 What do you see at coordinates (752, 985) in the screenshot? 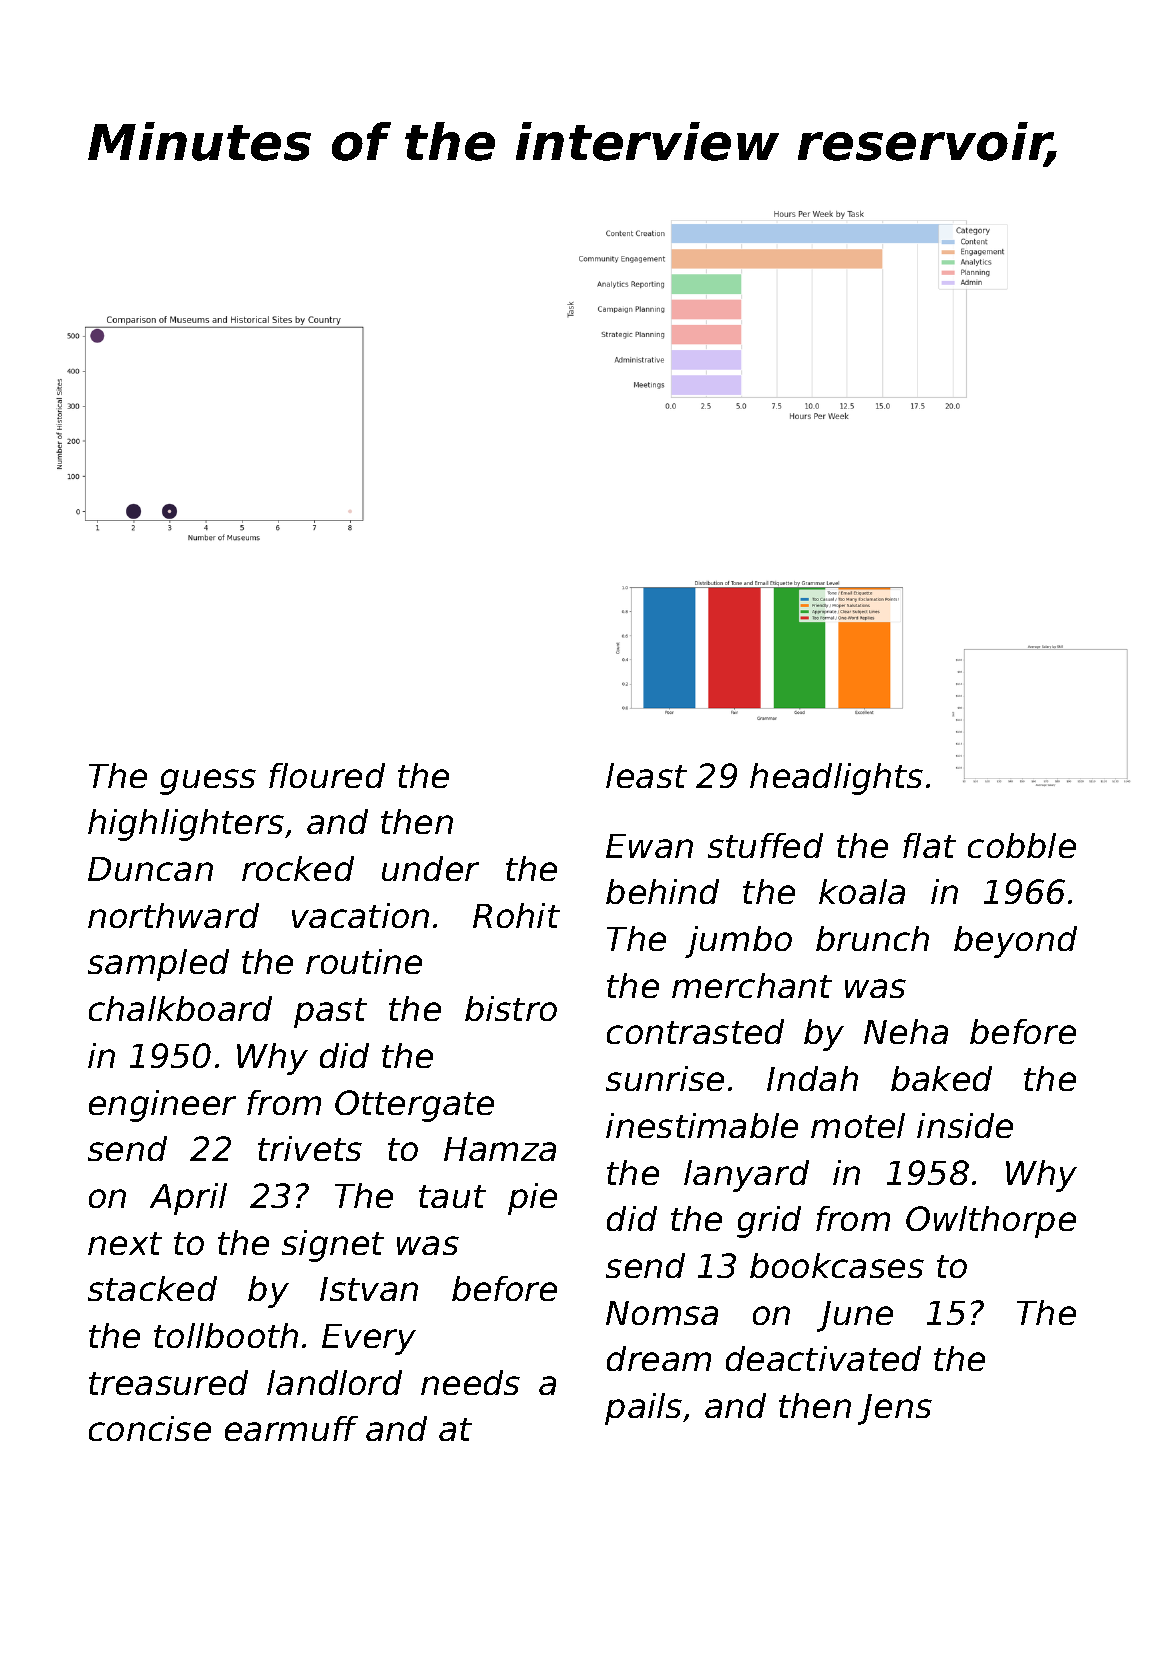
I see `merchant` at bounding box center [752, 985].
